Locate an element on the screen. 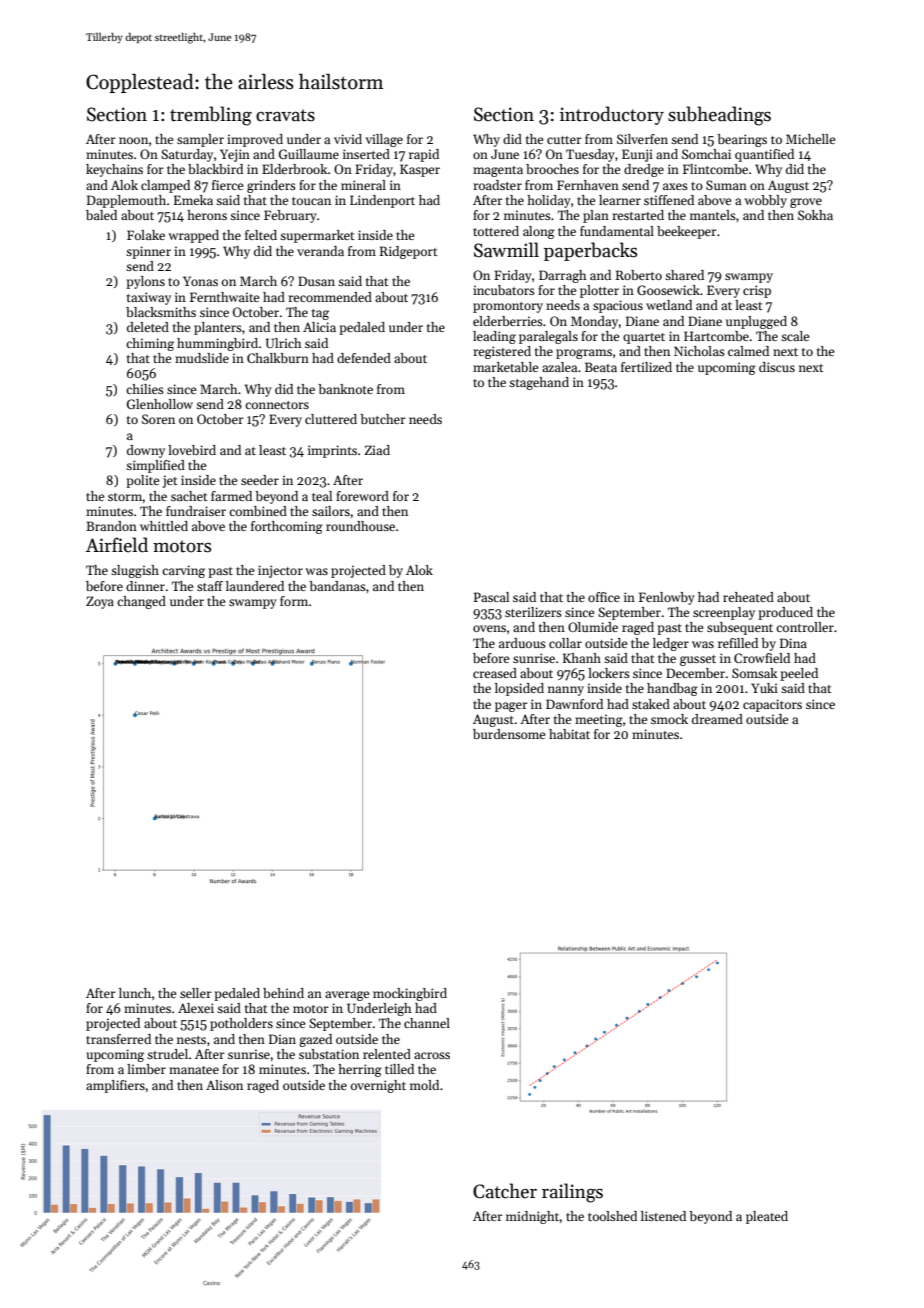  Lindenport is located at coordinates (382, 201).
